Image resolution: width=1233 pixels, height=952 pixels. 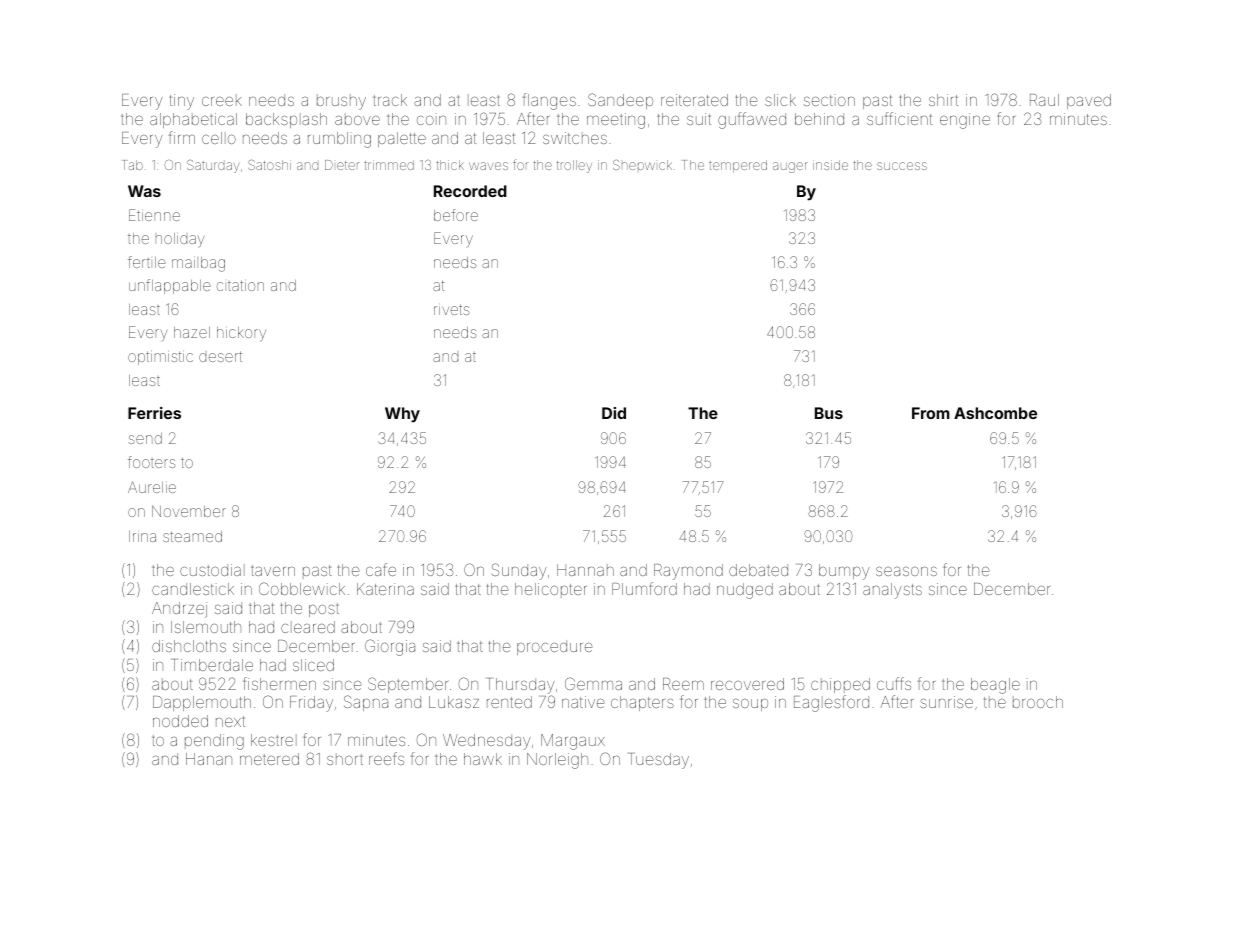 What do you see at coordinates (614, 413) in the document?
I see `Did` at bounding box center [614, 413].
